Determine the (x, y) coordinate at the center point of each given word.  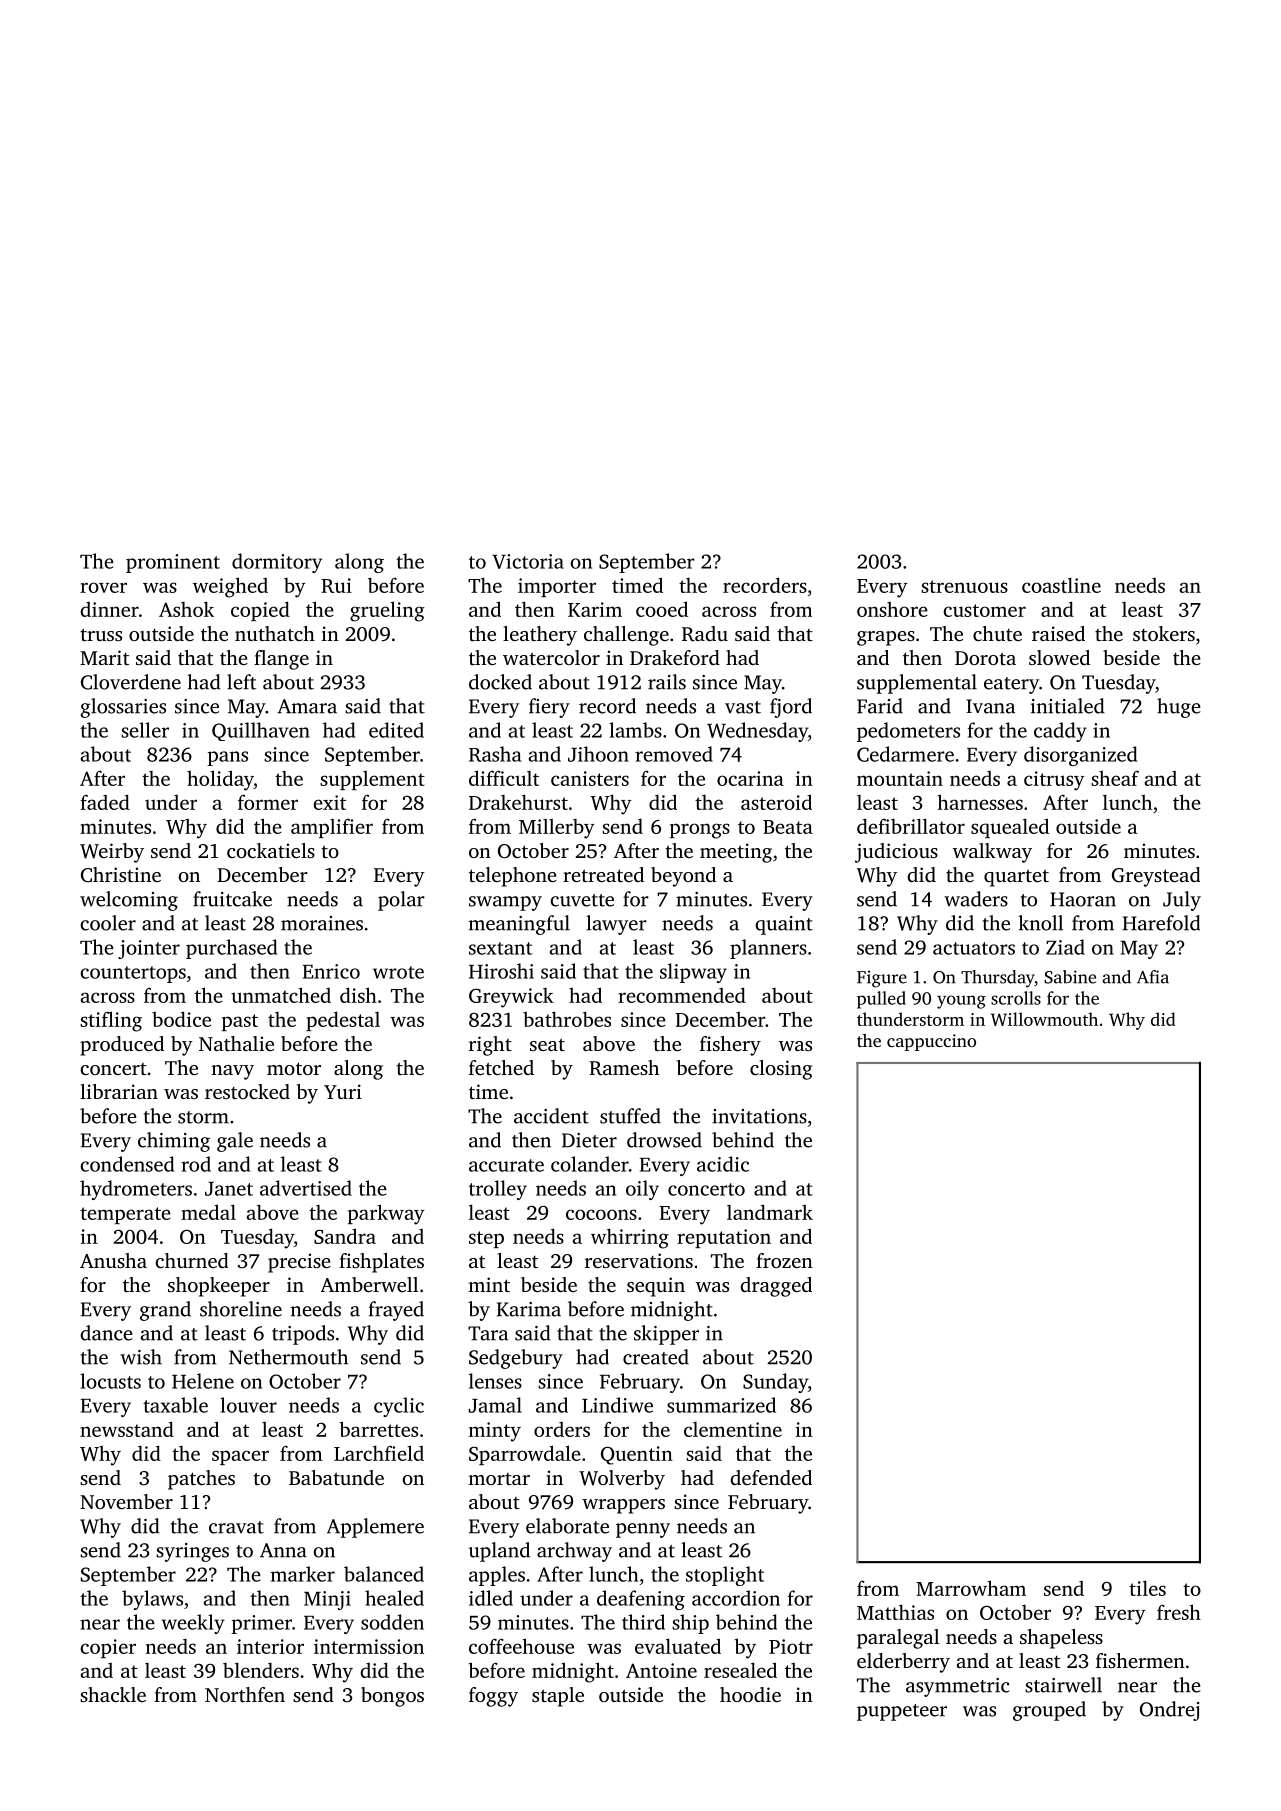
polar (401, 901)
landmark (770, 1212)
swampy (505, 903)
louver (248, 1405)
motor (294, 1068)
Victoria (528, 561)
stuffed (630, 1116)
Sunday (775, 1383)
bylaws (152, 1600)
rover (103, 587)
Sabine (1070, 977)
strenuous (964, 586)
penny (643, 1530)
